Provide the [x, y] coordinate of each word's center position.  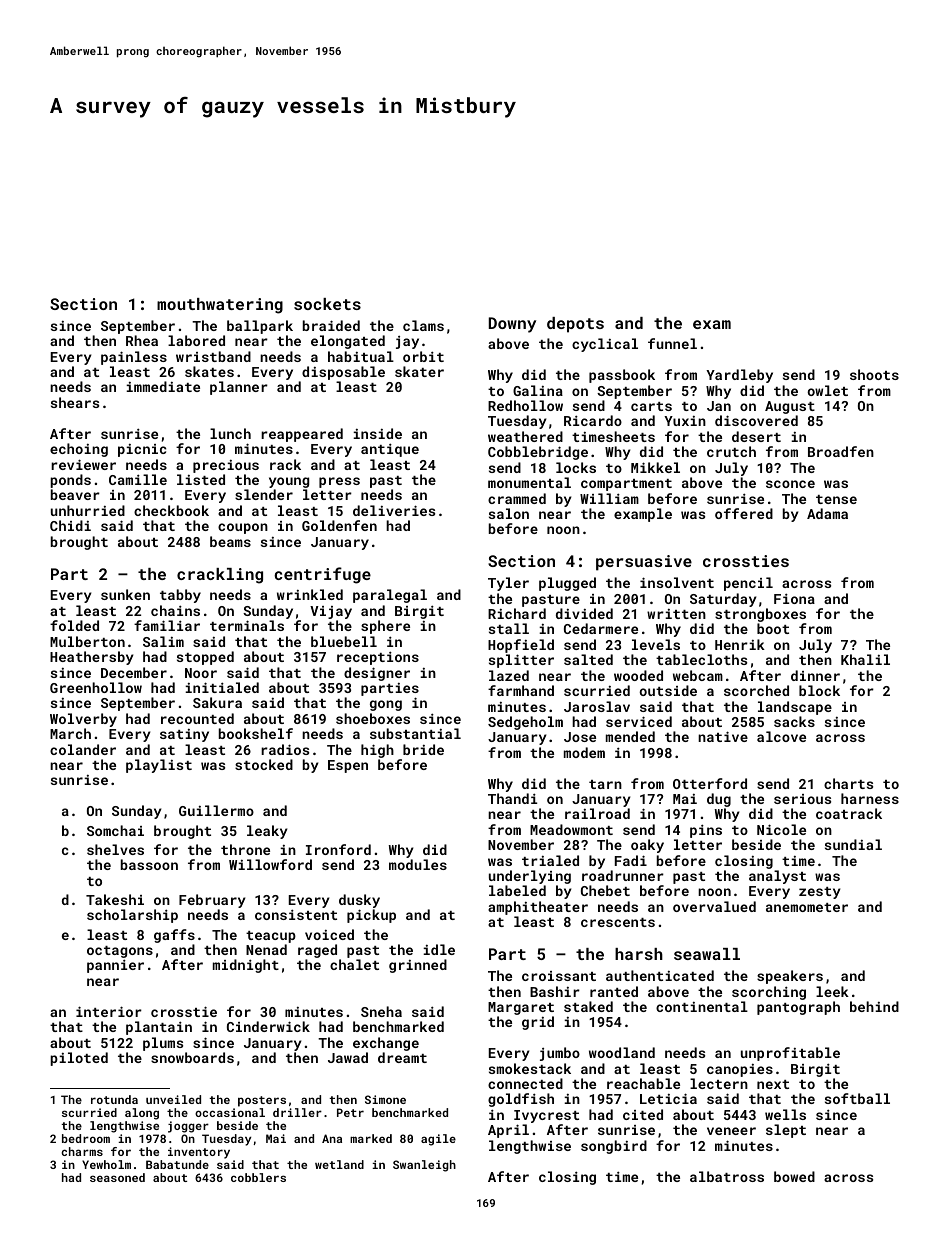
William [609, 498]
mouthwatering [220, 306]
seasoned [117, 1177]
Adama [827, 513]
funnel [672, 343]
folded [74, 625]
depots [575, 325]
